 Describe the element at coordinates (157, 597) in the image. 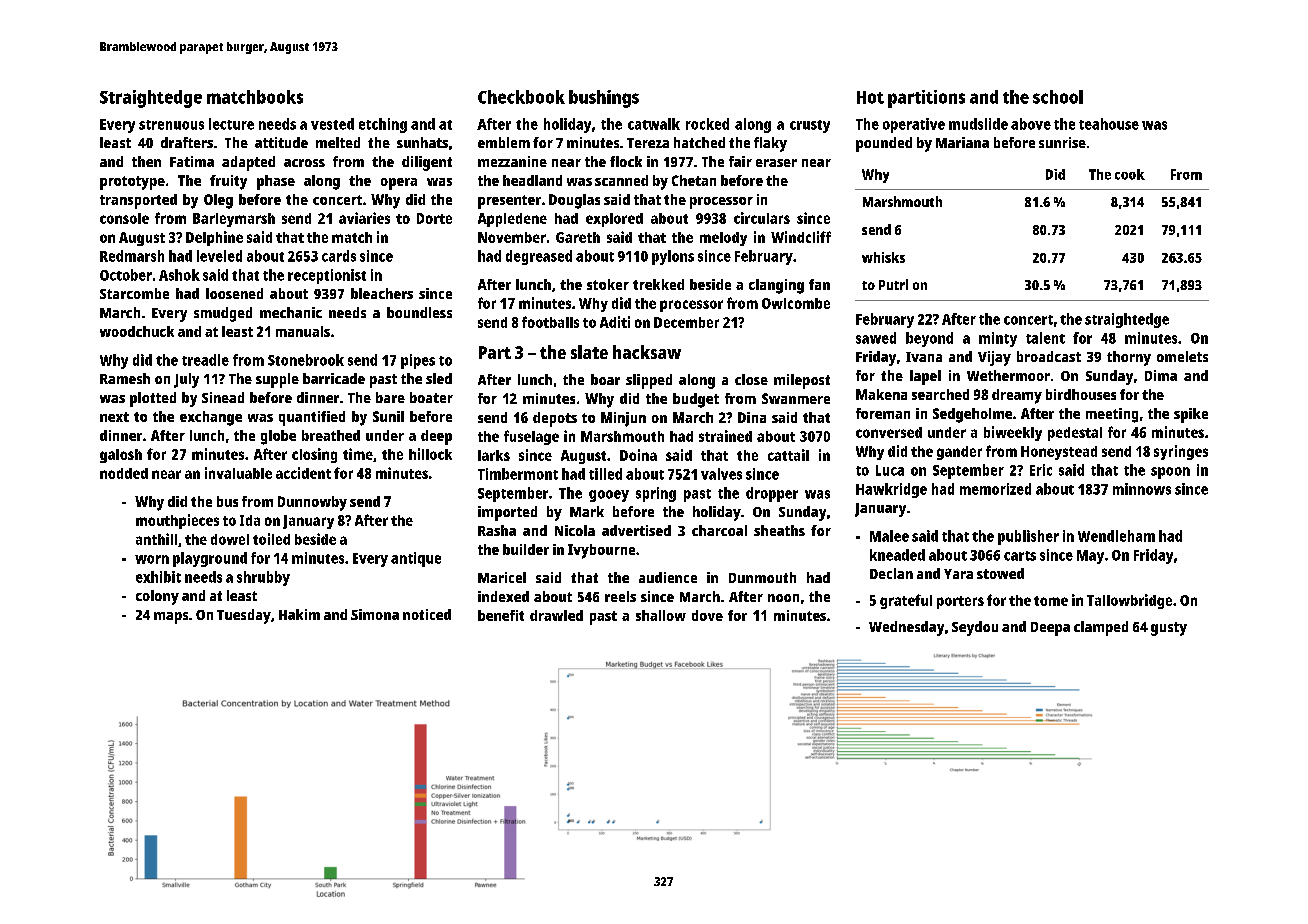

I see `colony` at that location.
